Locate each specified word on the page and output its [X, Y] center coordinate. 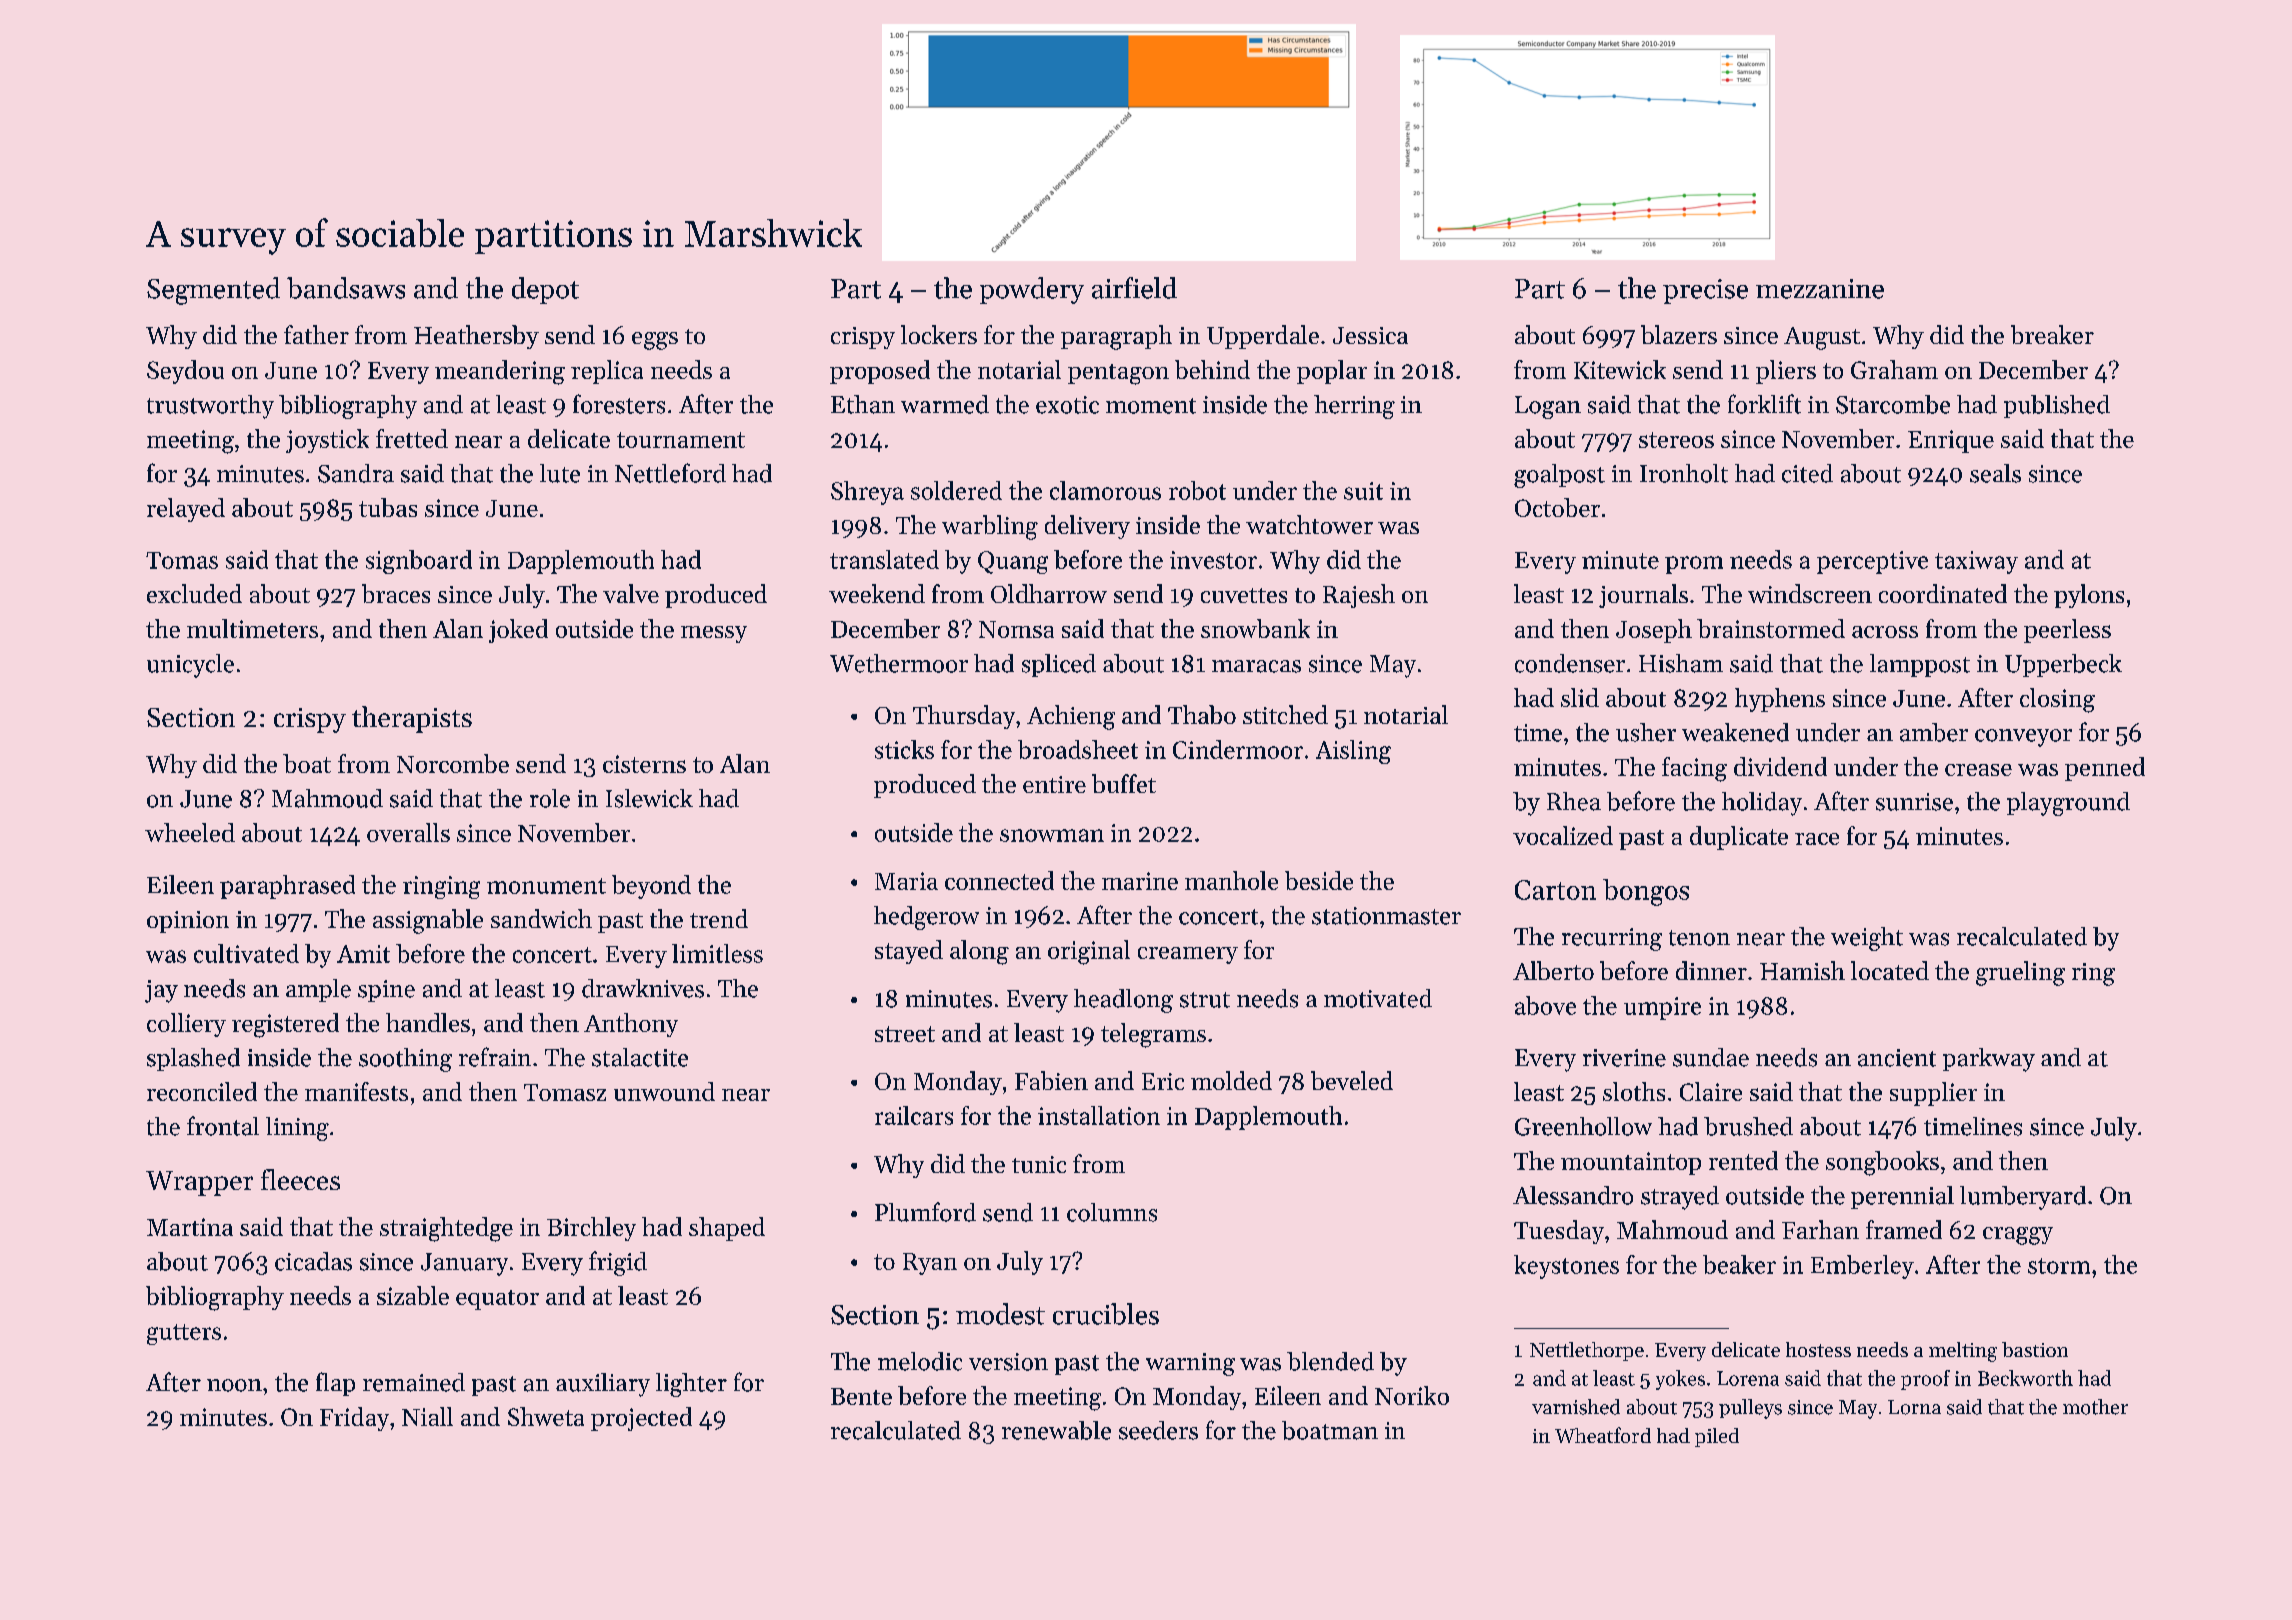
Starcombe [1893, 404]
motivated [1378, 998]
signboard [419, 562]
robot [1197, 490]
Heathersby [476, 337]
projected [641, 1419]
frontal [223, 1126]
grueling [2020, 973]
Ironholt [1684, 473]
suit [1363, 491]
